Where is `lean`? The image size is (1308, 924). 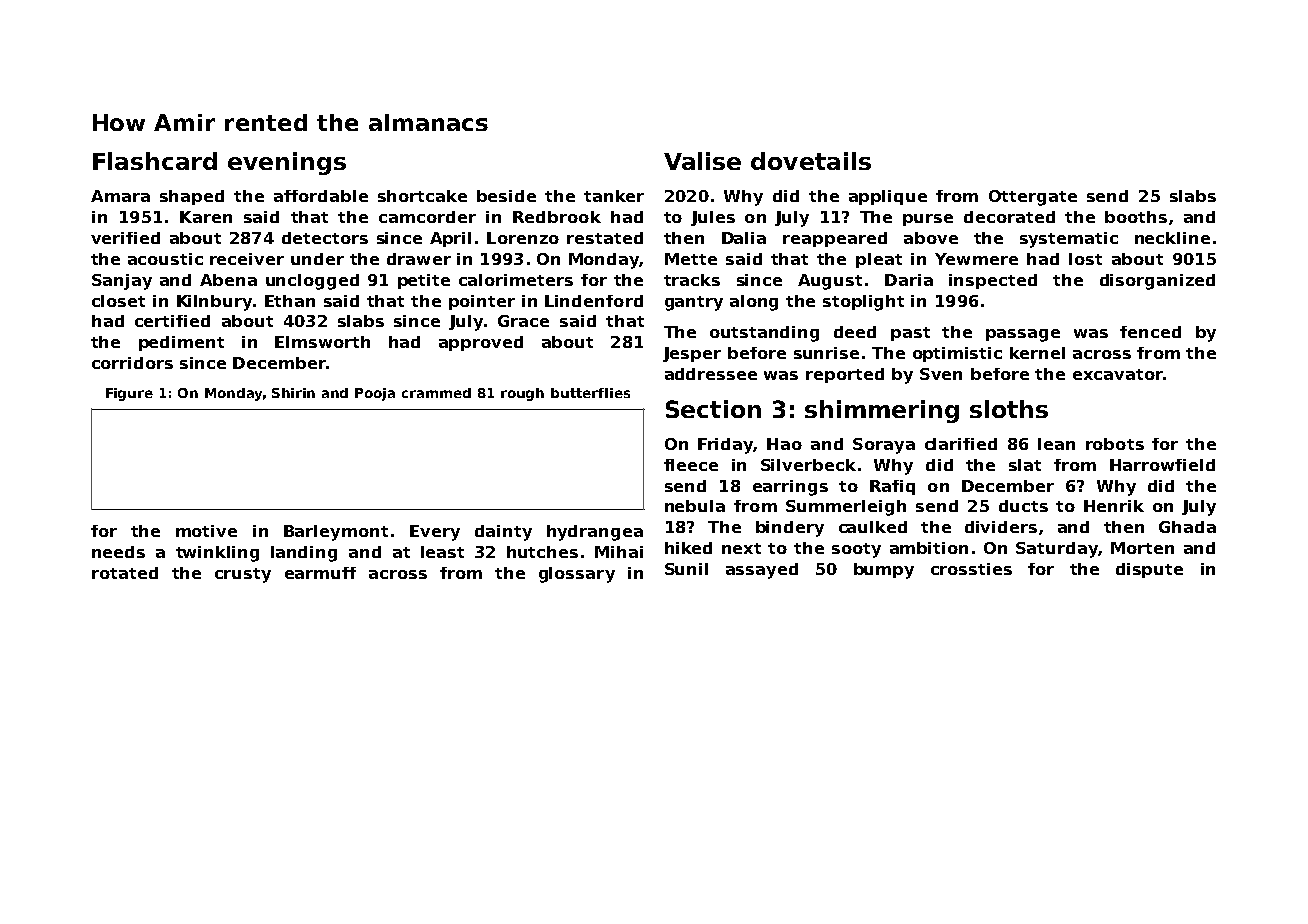
lean is located at coordinates (1056, 444).
